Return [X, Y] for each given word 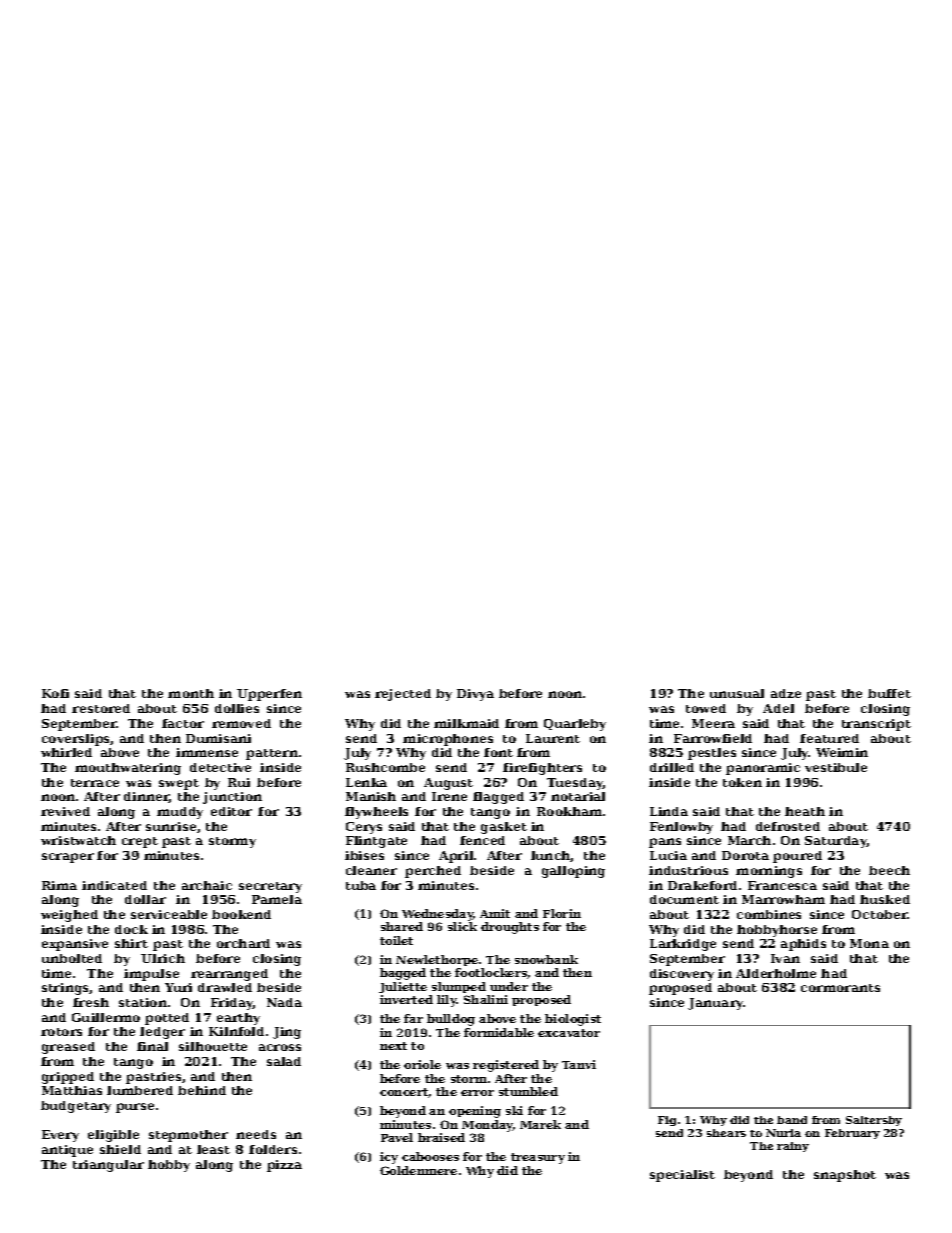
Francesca [782, 885]
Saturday [836, 842]
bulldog [451, 1020]
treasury [538, 1158]
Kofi [55, 693]
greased [68, 1048]
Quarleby [575, 725]
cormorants [840, 988]
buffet [889, 693]
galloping [573, 872]
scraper [68, 858]
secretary [270, 887]
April [456, 857]
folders [273, 1149]
